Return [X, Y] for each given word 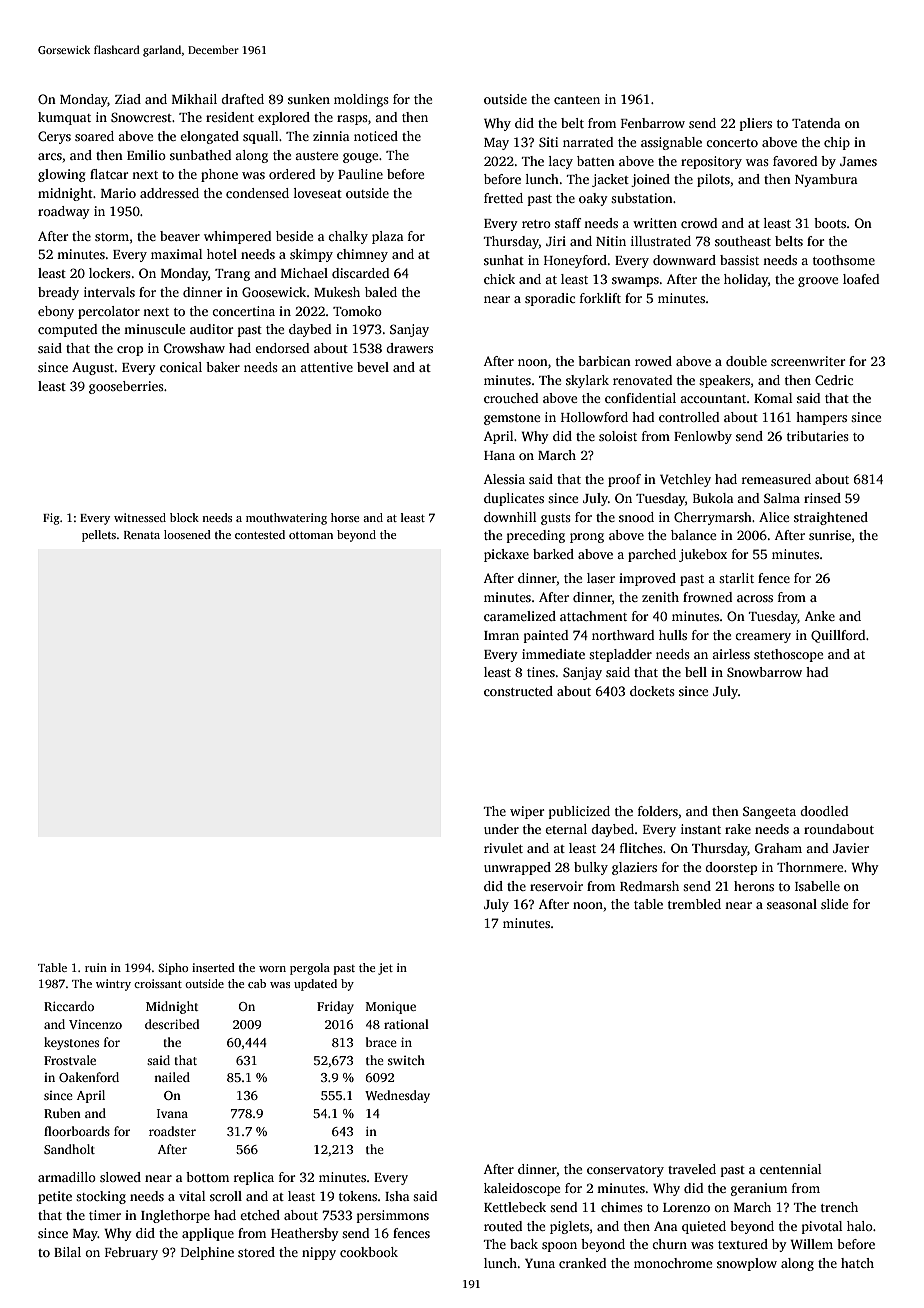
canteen [577, 100]
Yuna [540, 1263]
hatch [857, 1263]
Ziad [128, 99]
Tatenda [816, 123]
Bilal [67, 1252]
